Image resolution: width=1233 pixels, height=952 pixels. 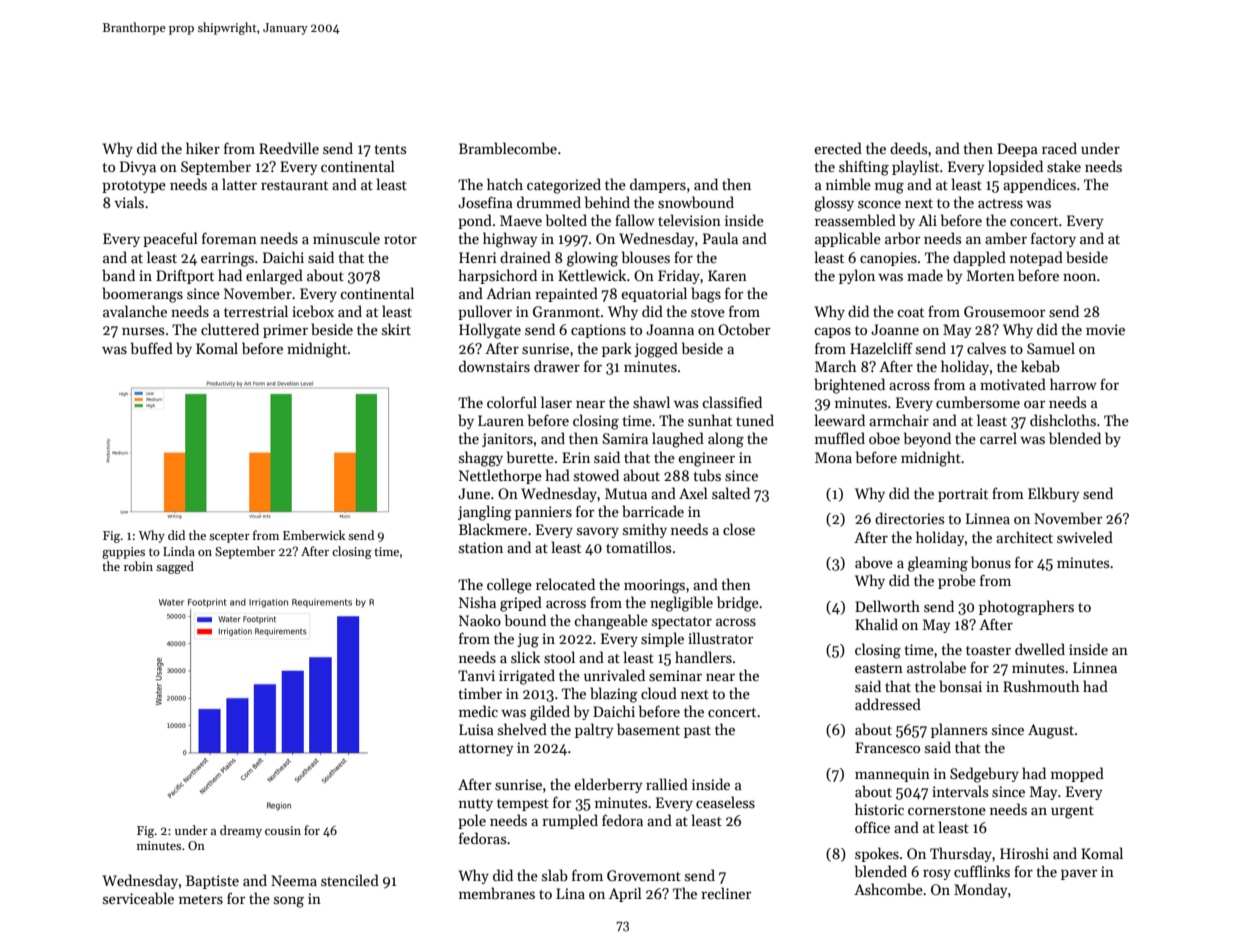 I want to click on robin, so click(x=138, y=566).
